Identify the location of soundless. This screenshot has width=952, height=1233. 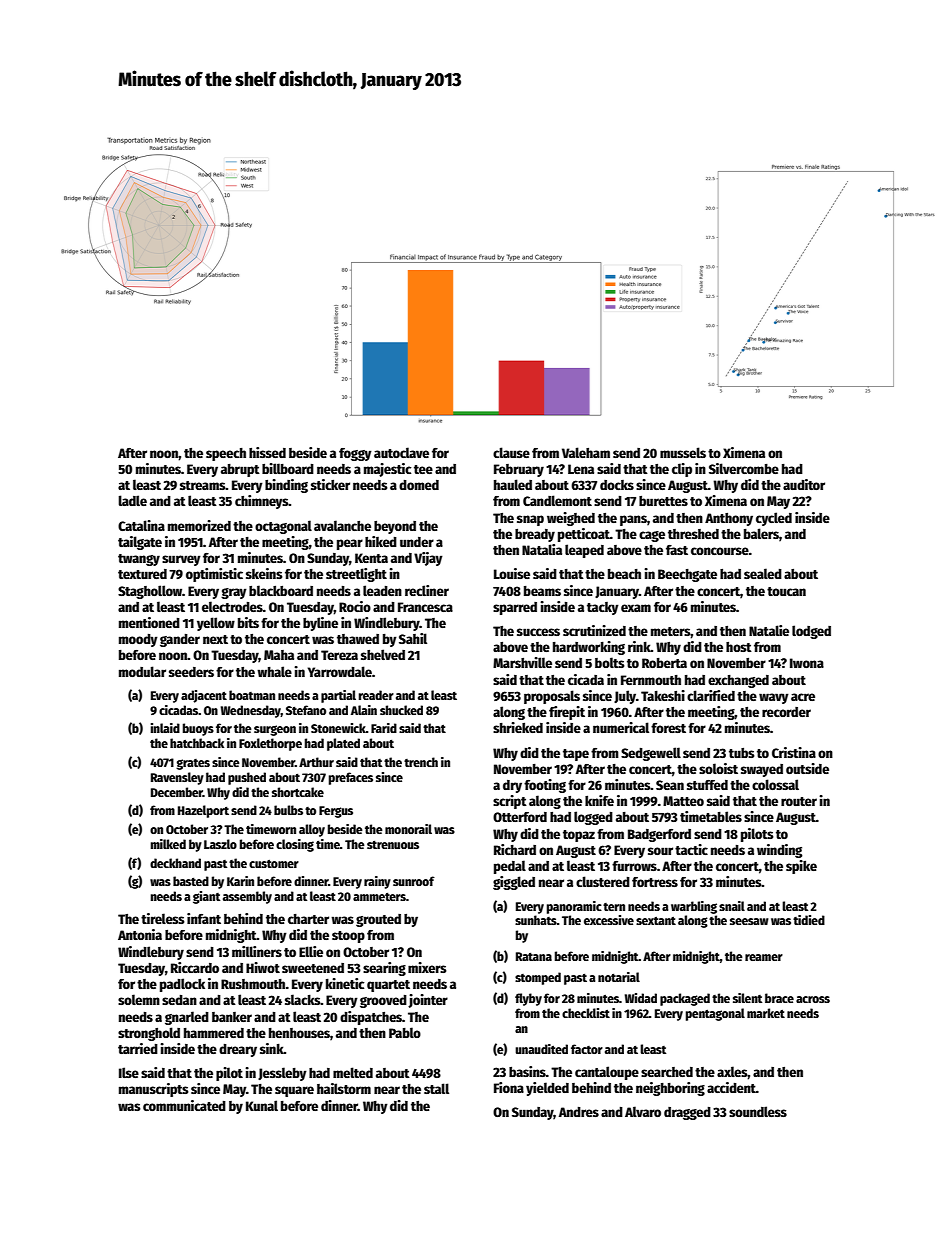
(758, 1111).
